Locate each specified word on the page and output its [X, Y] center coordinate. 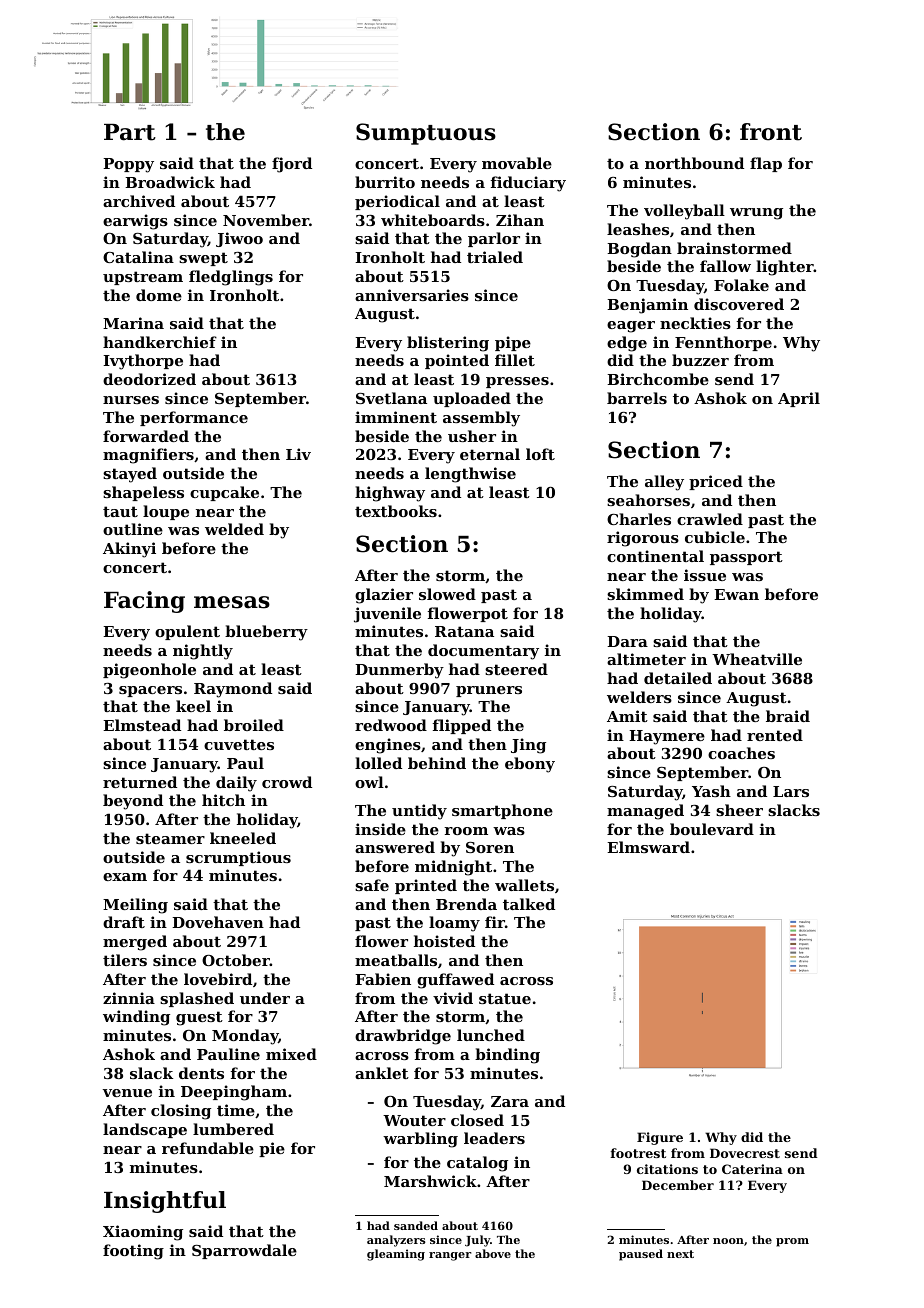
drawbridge [403, 1037]
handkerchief [160, 342]
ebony [530, 765]
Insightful [165, 1202]
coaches [741, 753]
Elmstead [142, 725]
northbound [694, 163]
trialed [495, 257]
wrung [756, 214]
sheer [739, 810]
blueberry [266, 633]
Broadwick [170, 182]
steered [516, 669]
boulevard [712, 829]
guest [199, 1018]
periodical [397, 202]
